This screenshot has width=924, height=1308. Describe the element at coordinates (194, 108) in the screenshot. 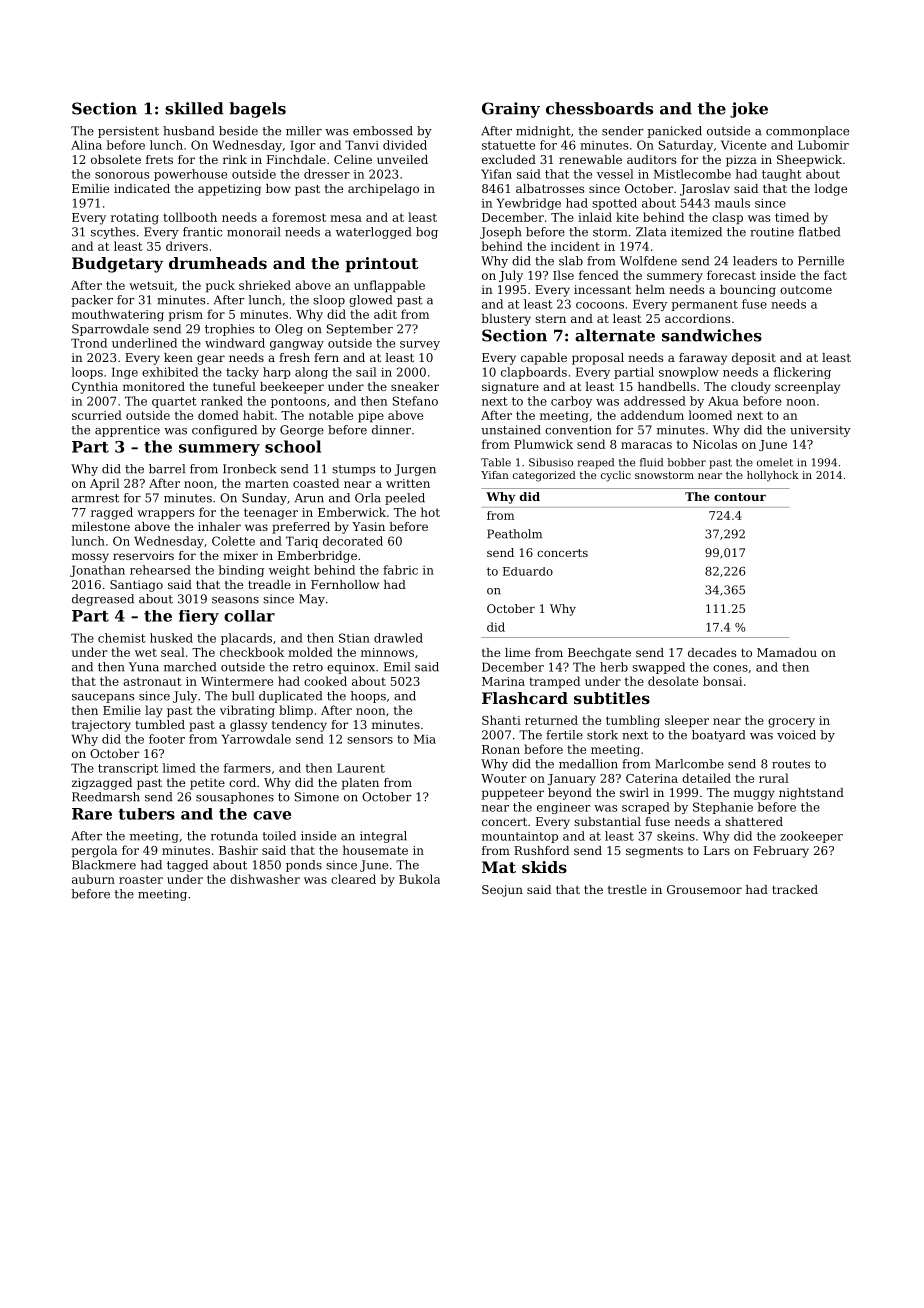

I see `skilled` at that location.
